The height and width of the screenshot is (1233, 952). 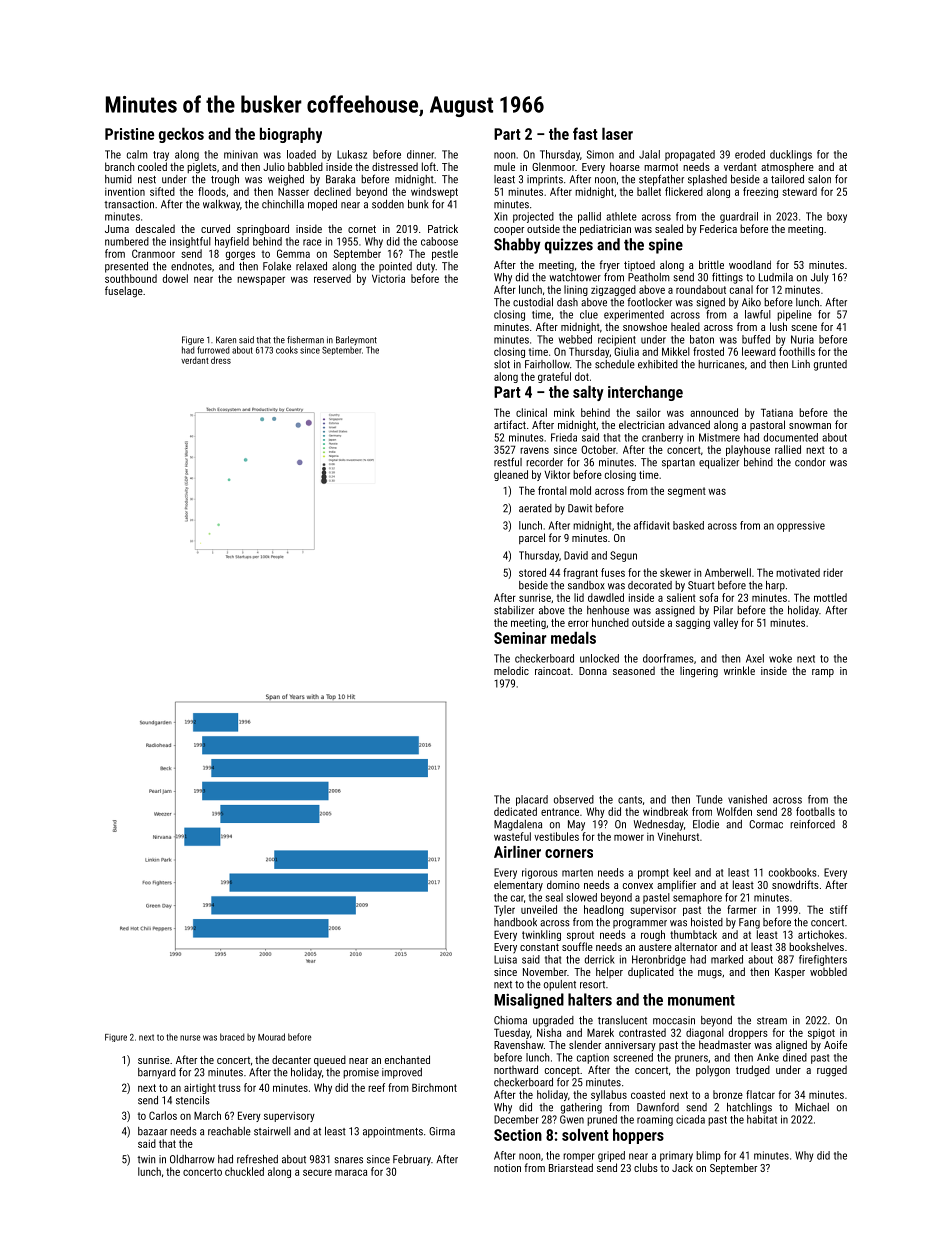 I want to click on Folake, so click(x=277, y=266).
